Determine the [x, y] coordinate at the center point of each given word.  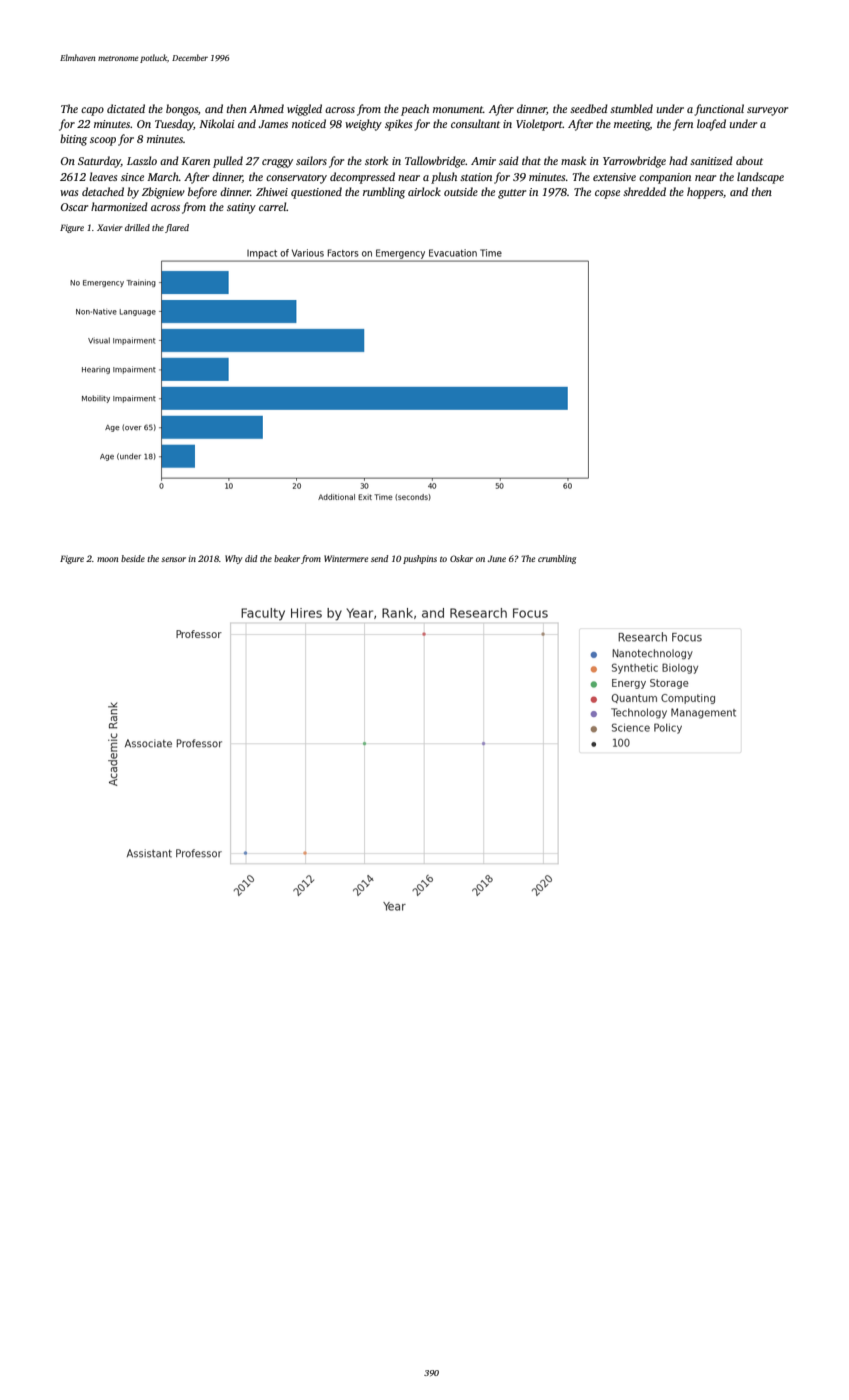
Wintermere [346, 558]
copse [607, 194]
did [251, 558]
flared [177, 228]
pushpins [420, 559]
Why [234, 559]
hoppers [705, 193]
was [69, 193]
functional [719, 110]
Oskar [461, 558]
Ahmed [266, 108]
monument [458, 109]
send [379, 558]
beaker [287, 558]
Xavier [110, 227]
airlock [424, 191]
